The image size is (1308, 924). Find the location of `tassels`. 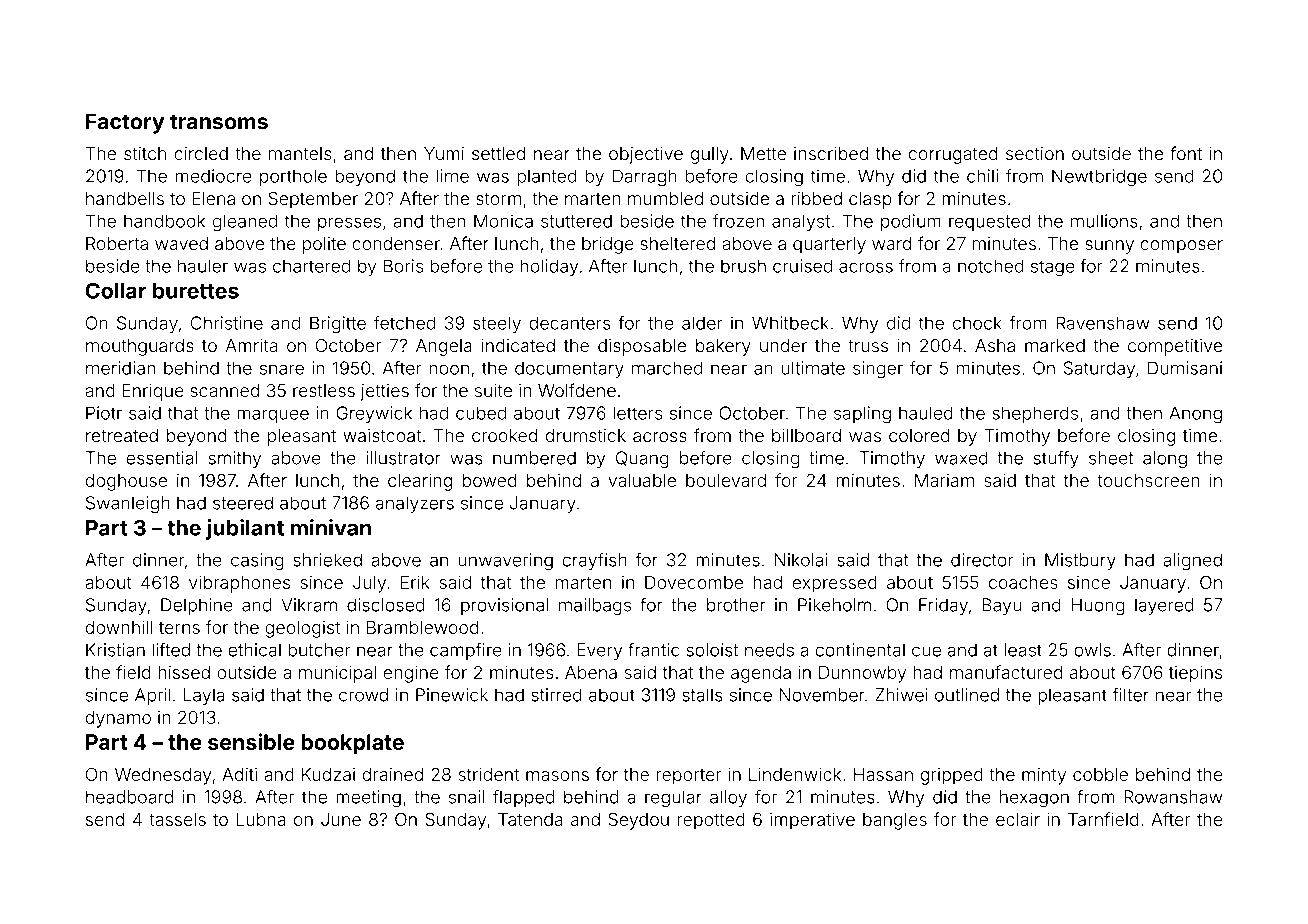

tassels is located at coordinates (177, 819).
